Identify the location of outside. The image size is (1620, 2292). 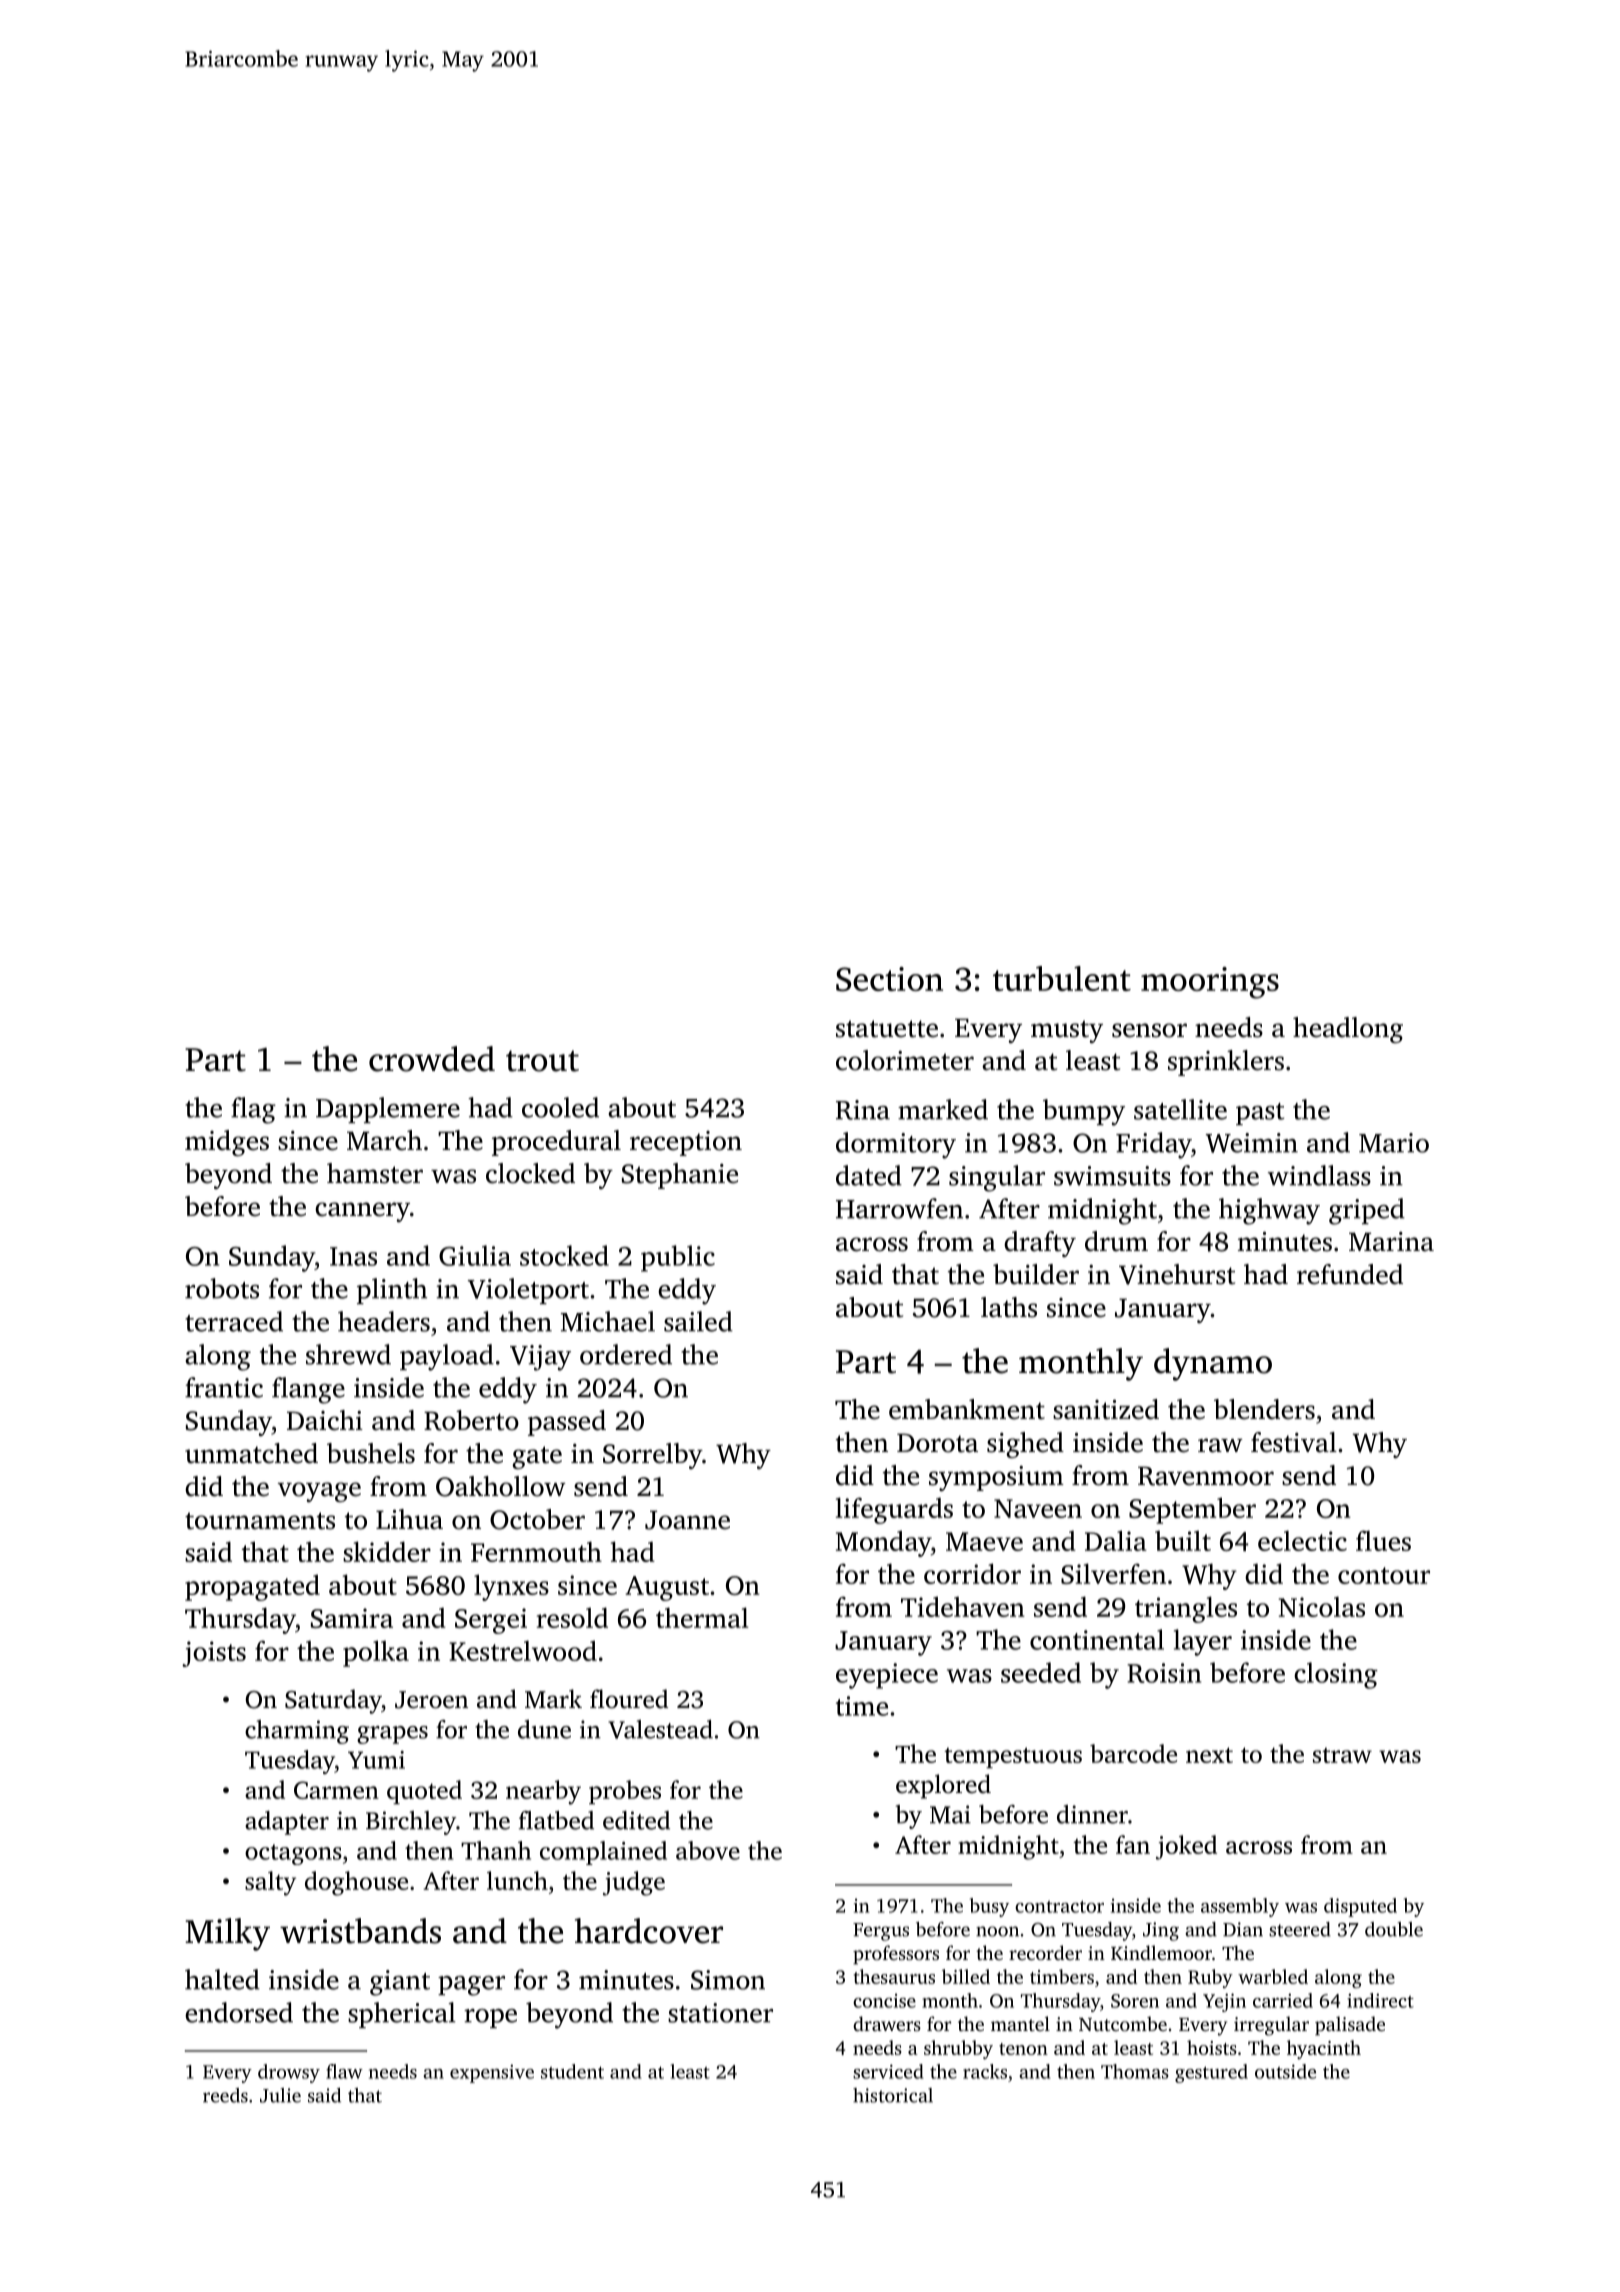
(1285, 2071).
